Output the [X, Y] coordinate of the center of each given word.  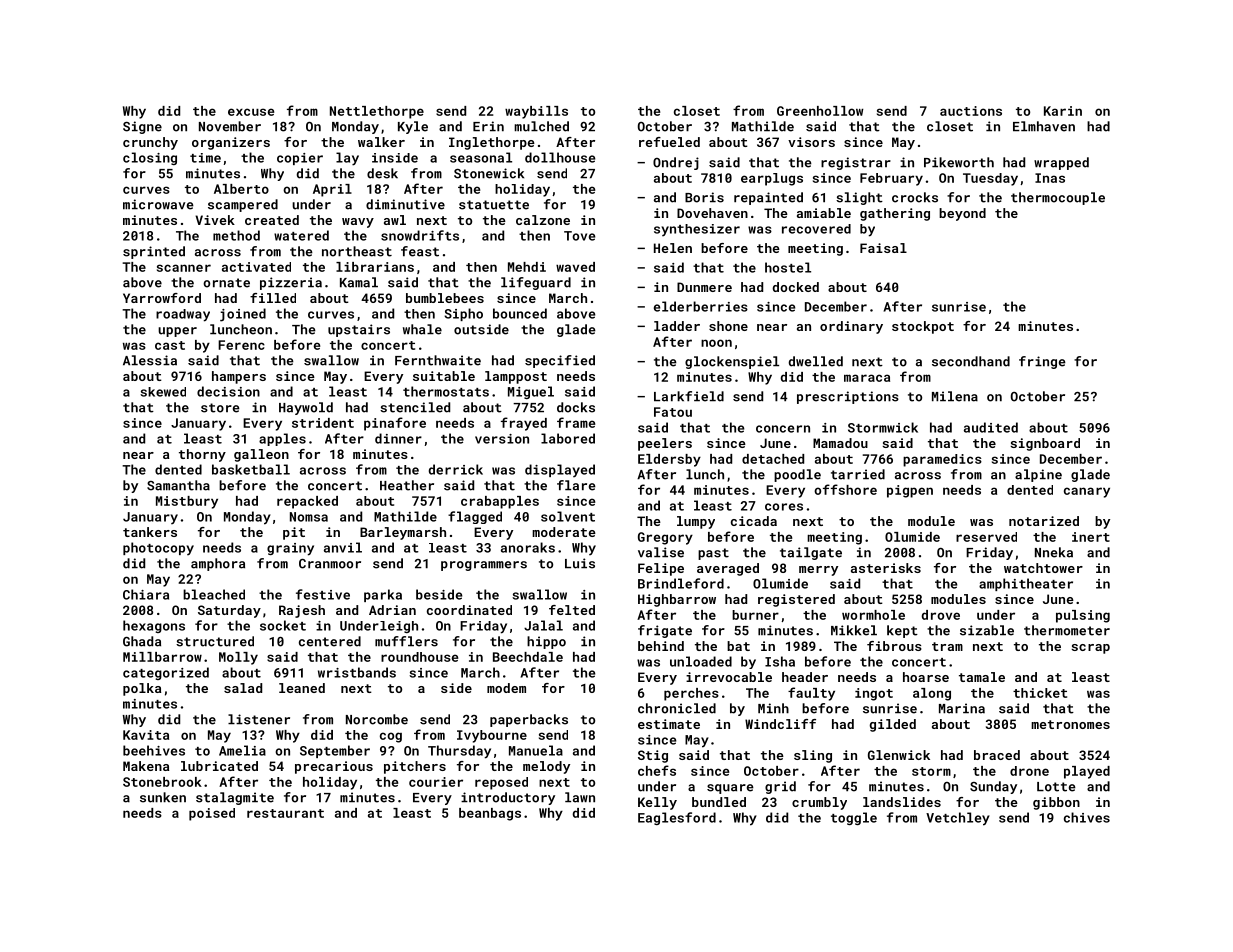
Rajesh [302, 611]
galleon [261, 455]
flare [576, 485]
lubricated [219, 766]
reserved [986, 537]
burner [755, 615]
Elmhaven [1044, 126]
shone [728, 326]
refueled [669, 142]
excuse [251, 112]
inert [1091, 537]
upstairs [359, 330]
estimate [669, 724]
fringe [1042, 362]
